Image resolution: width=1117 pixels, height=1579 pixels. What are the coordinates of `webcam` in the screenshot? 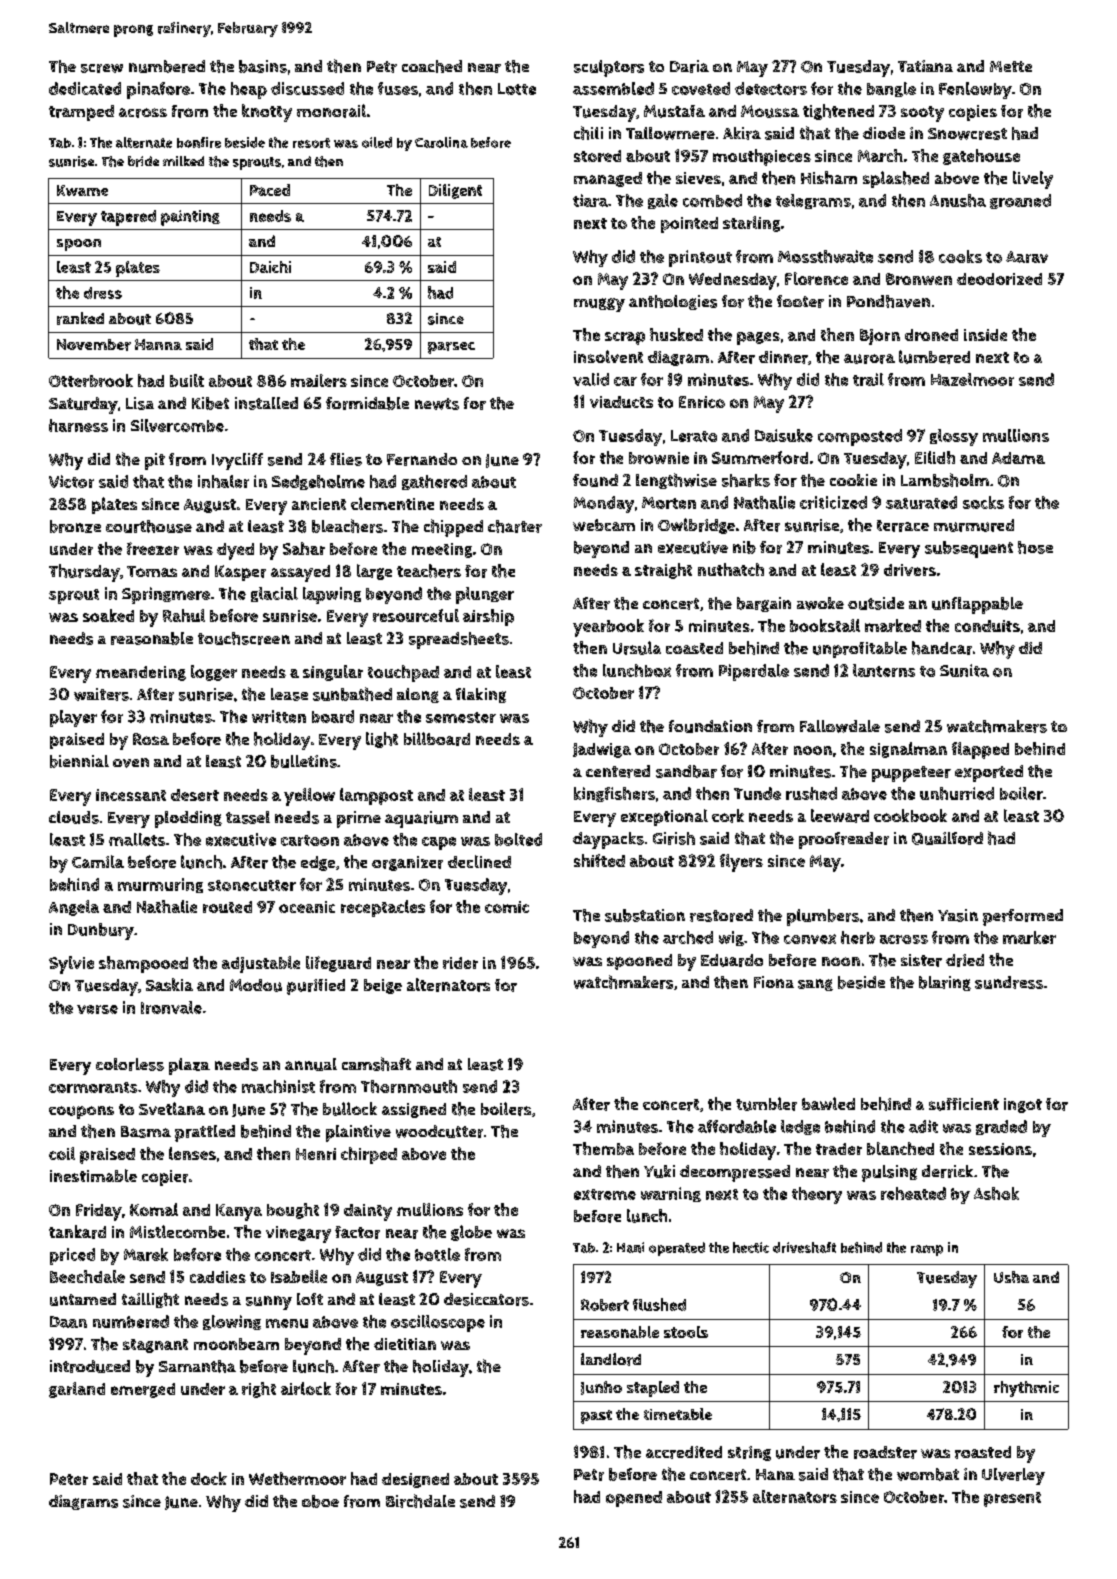 It's located at (604, 525).
